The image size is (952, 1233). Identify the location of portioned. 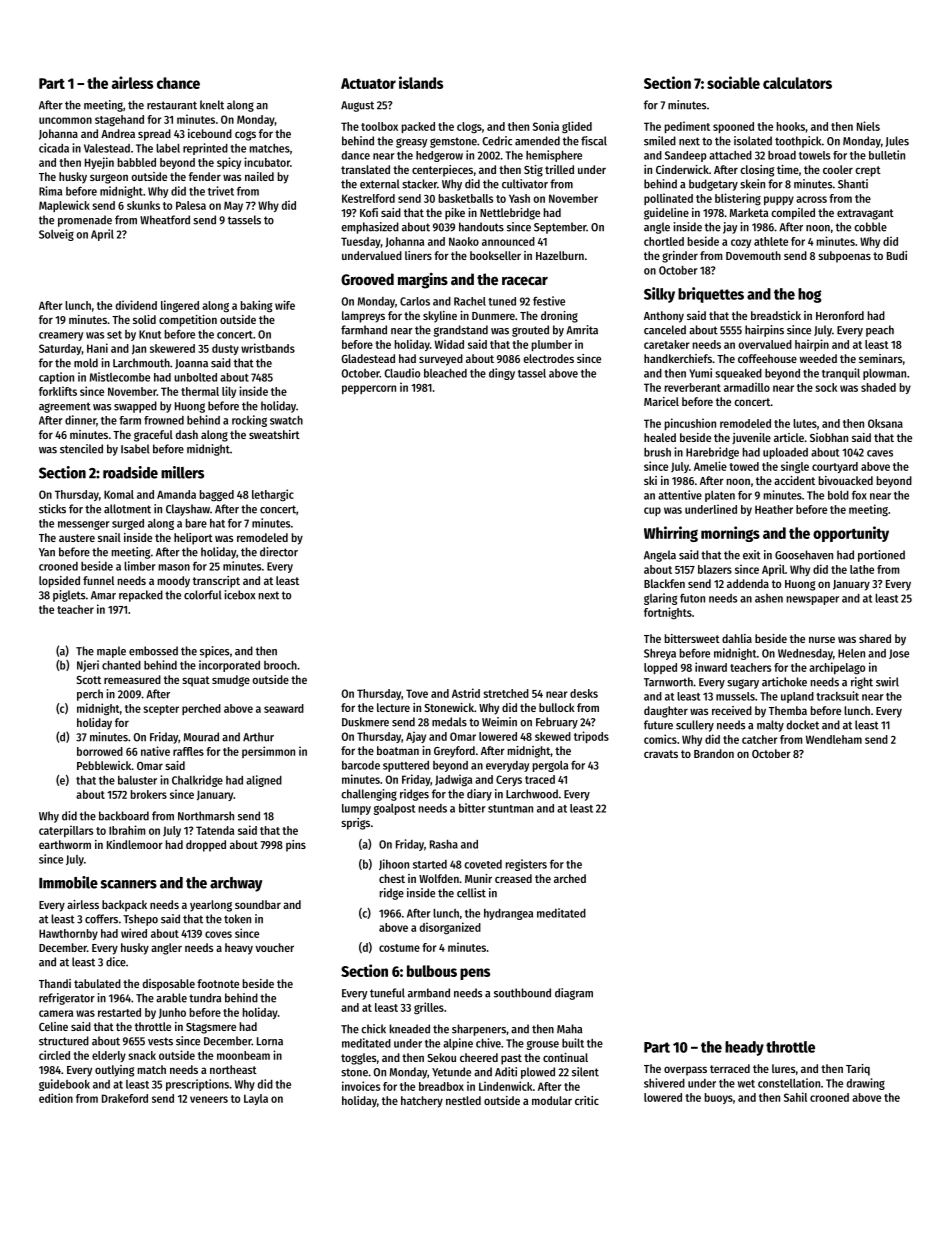
(881, 556).
